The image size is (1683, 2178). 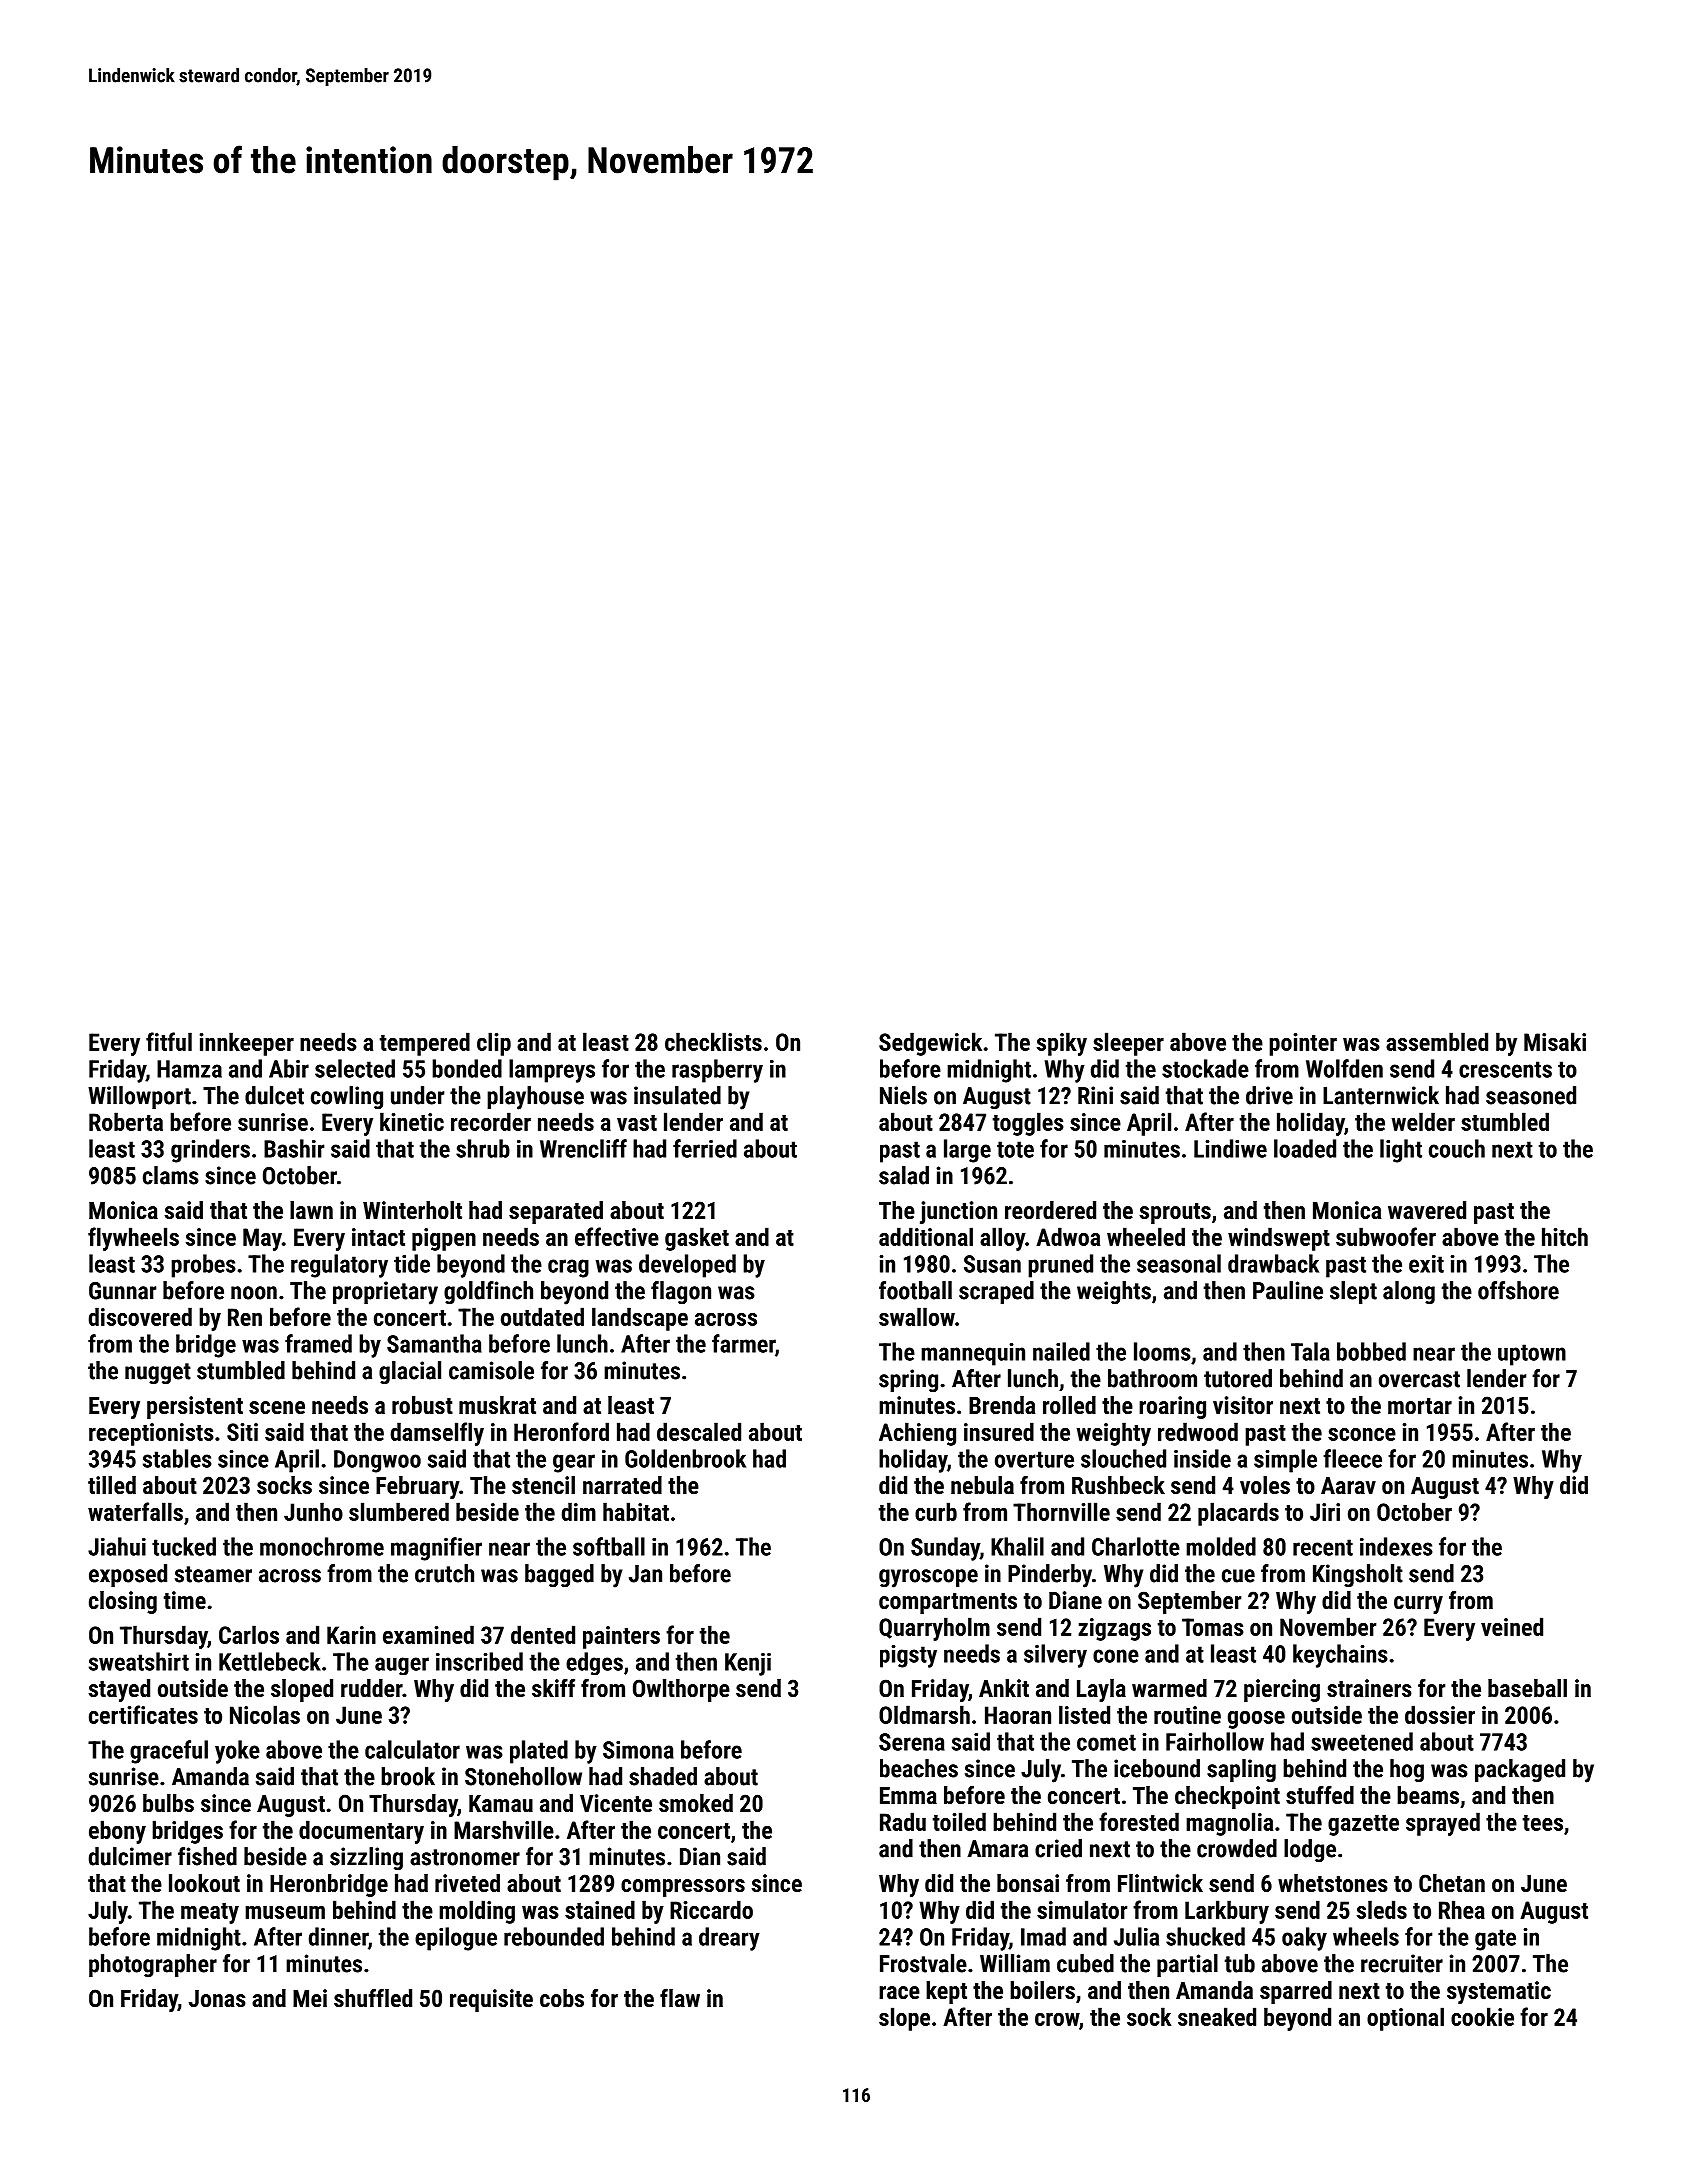 What do you see at coordinates (1452, 1883) in the document?
I see `Chetan` at bounding box center [1452, 1883].
